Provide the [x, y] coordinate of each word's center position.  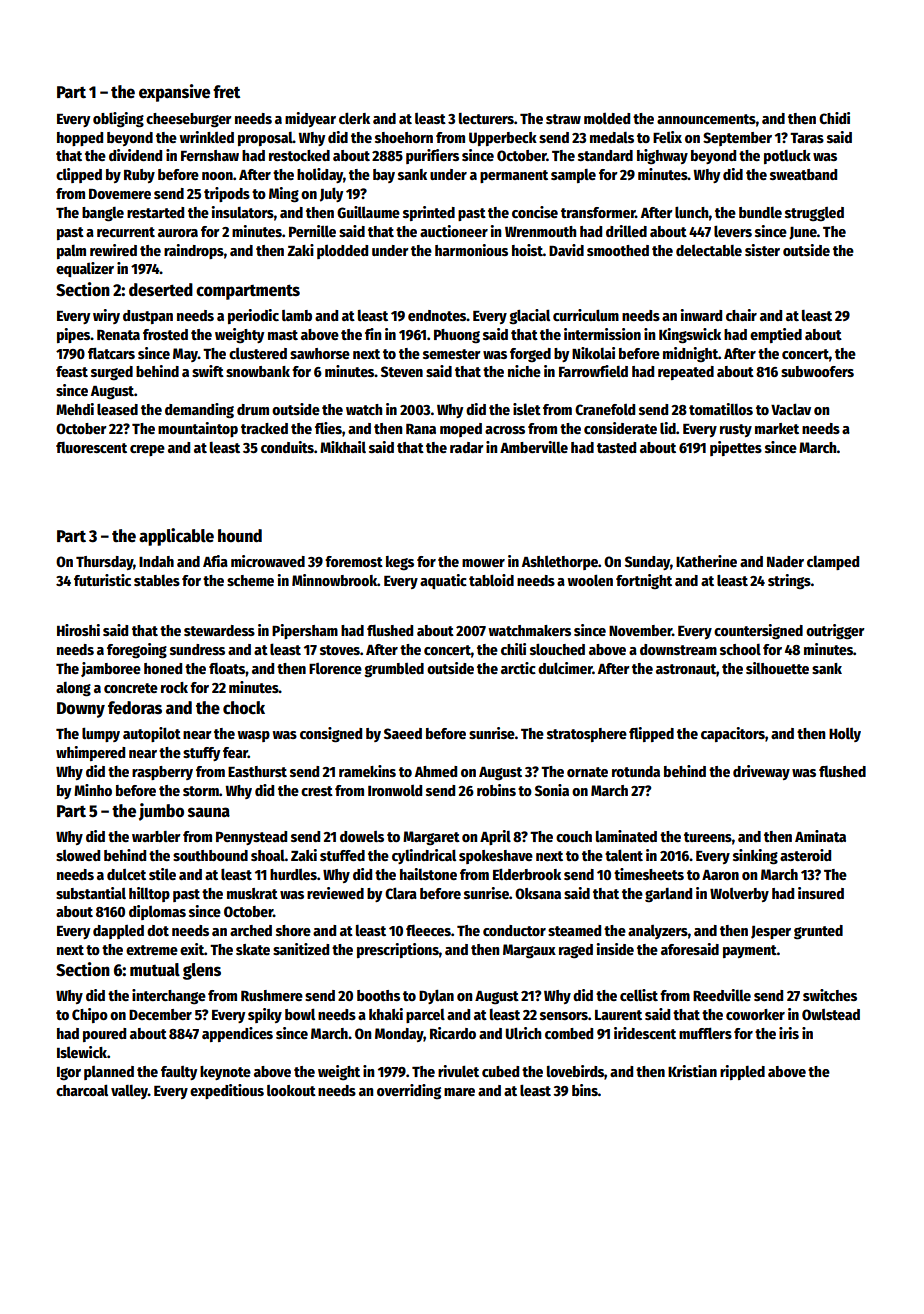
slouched [557, 649]
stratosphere [587, 735]
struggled [814, 214]
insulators [243, 212]
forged [530, 355]
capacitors [733, 734]
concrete [131, 688]
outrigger [835, 632]
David [566, 250]
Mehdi [75, 409]
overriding [409, 1092]
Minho [93, 790]
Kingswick [690, 336]
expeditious [227, 1091]
